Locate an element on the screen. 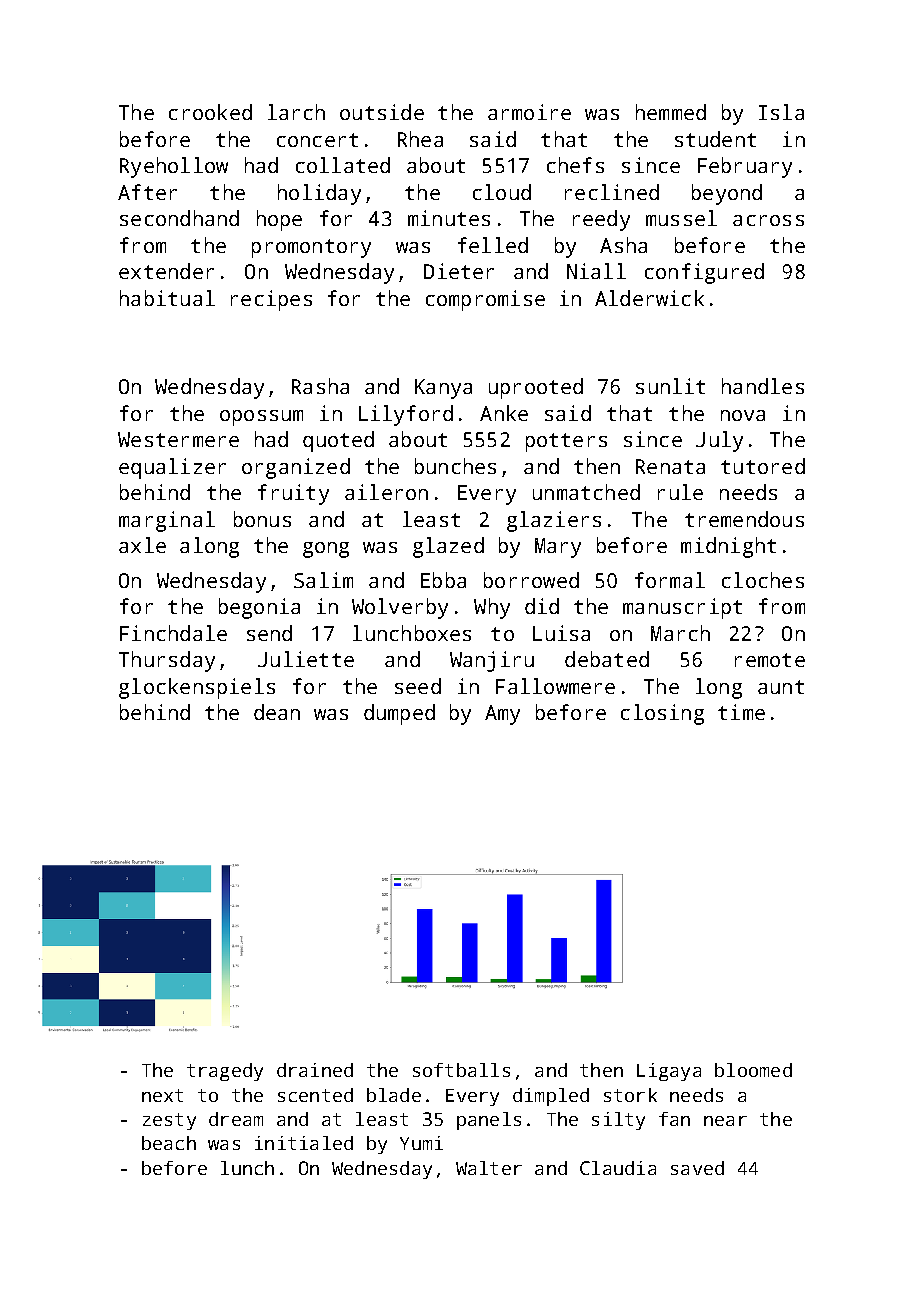  crooked is located at coordinates (210, 112).
